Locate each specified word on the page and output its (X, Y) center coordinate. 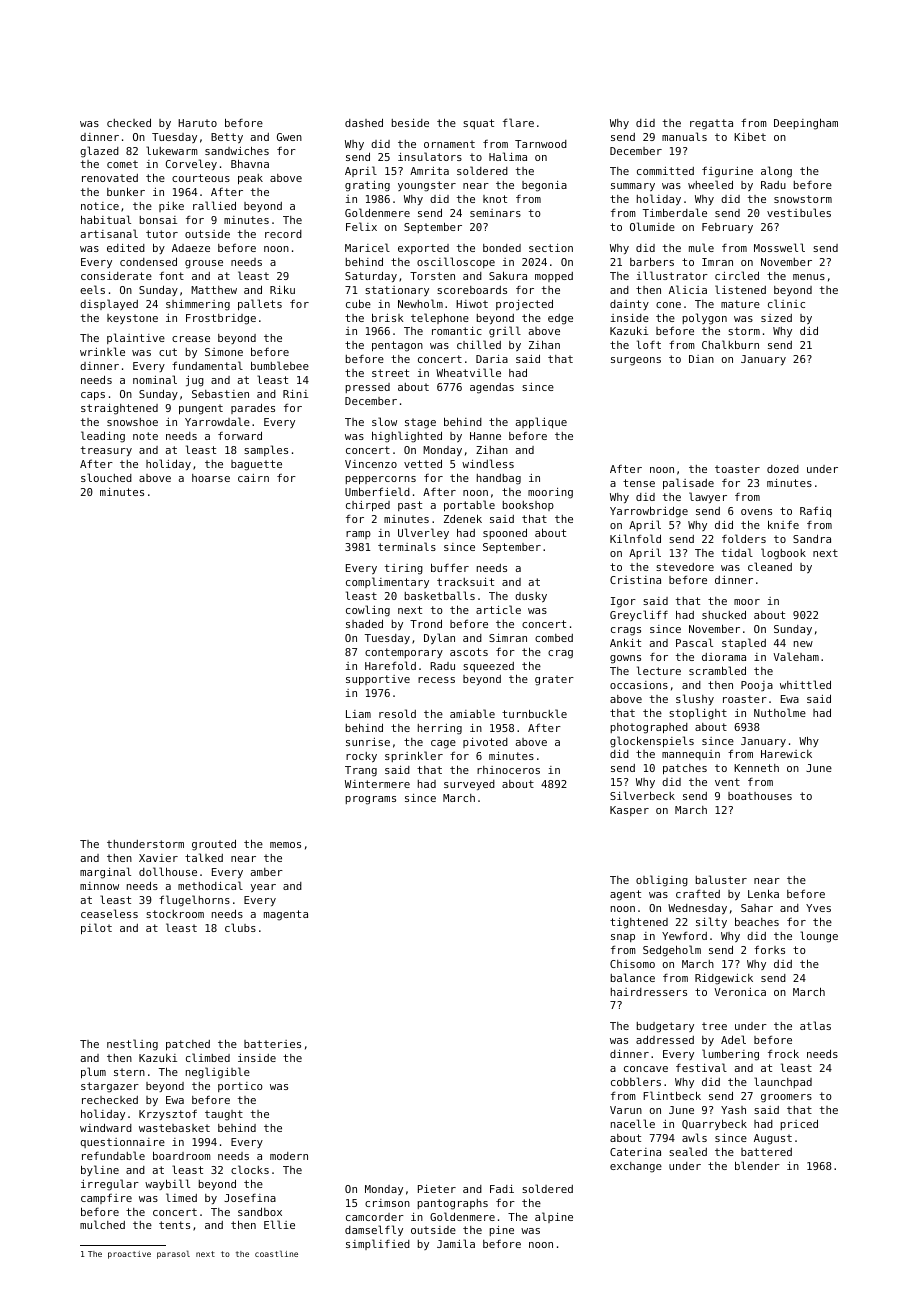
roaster (745, 699)
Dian (701, 359)
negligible (218, 1073)
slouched (106, 477)
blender (757, 1165)
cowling (368, 611)
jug (195, 381)
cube (358, 303)
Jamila (456, 1243)
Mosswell (779, 247)
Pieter (437, 1189)
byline (100, 1170)
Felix (361, 226)
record (283, 234)
